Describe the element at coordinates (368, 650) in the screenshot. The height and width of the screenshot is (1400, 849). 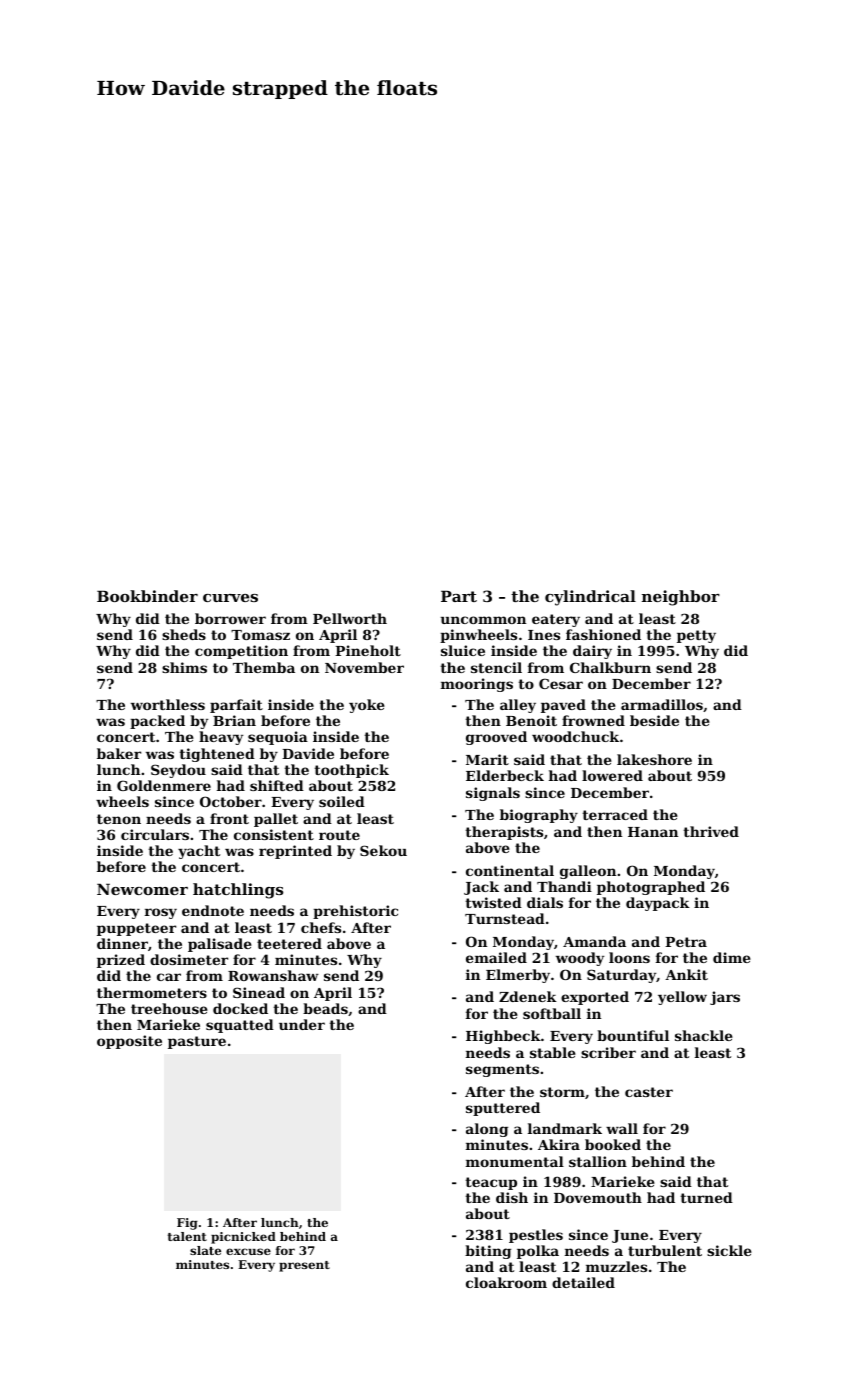
I see `Pineholt` at that location.
